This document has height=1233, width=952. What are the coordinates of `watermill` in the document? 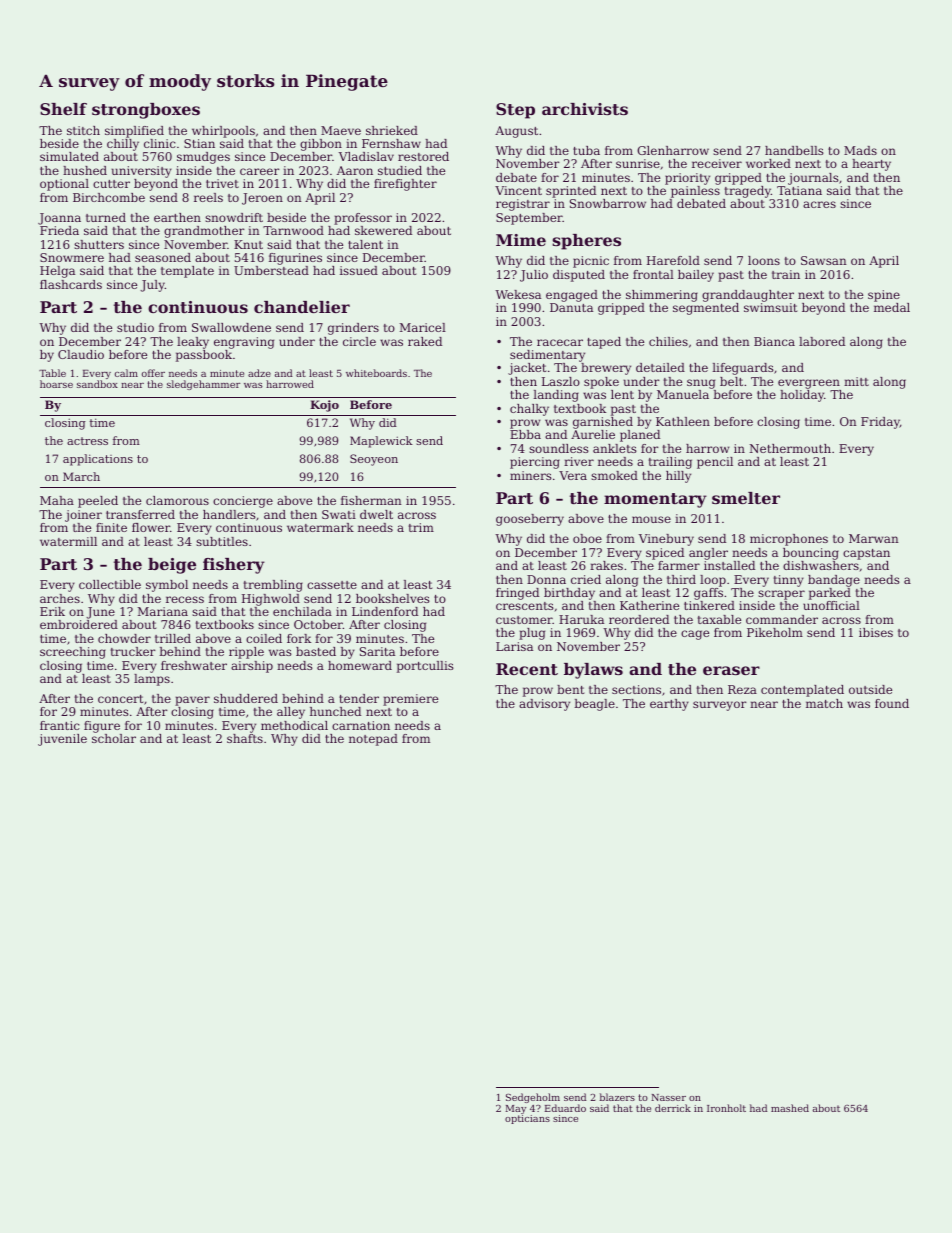 It's located at (68, 541).
